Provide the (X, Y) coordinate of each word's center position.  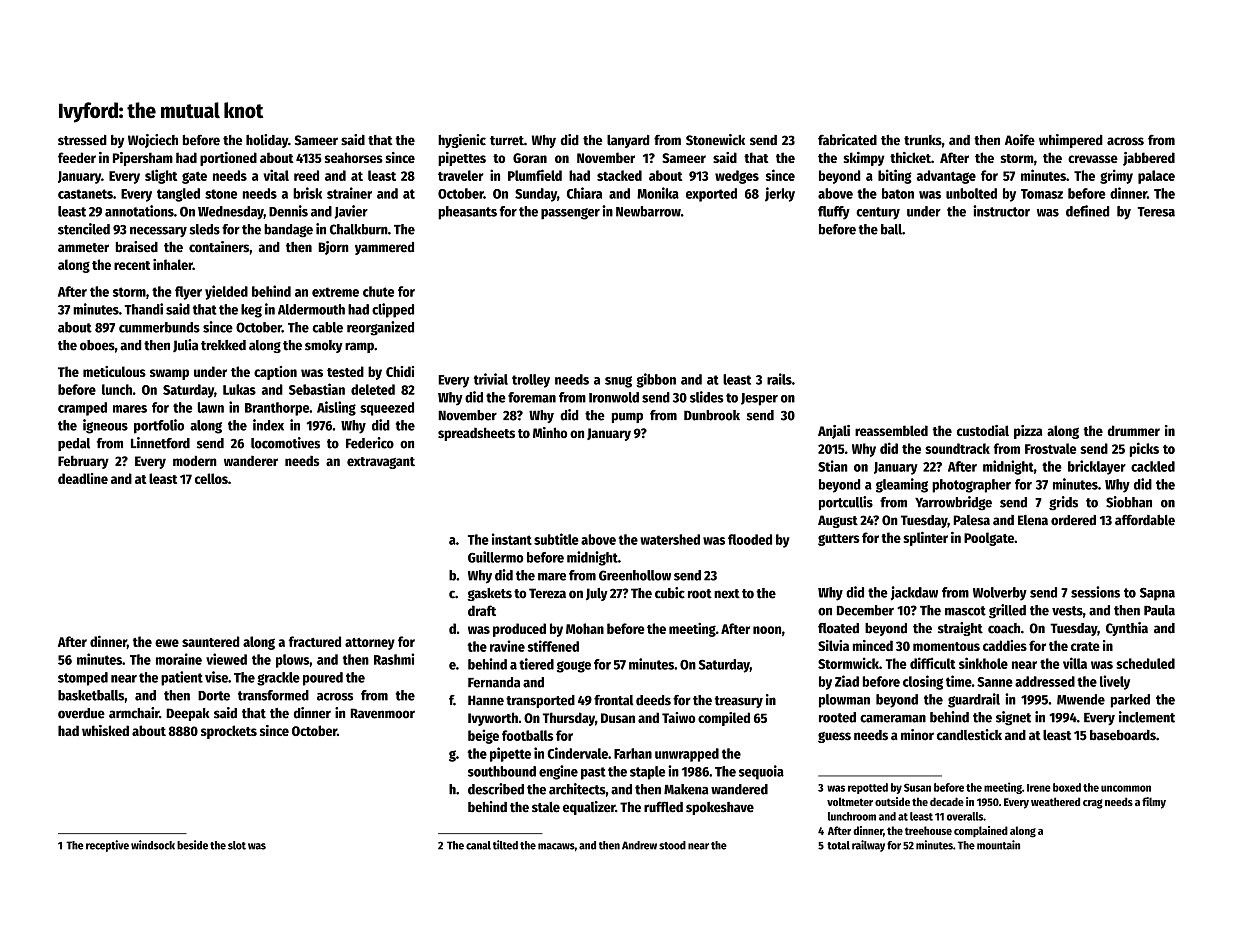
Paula (1159, 610)
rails (779, 379)
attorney (370, 644)
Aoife (1020, 140)
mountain (998, 845)
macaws (556, 846)
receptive (107, 846)
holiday (267, 141)
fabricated (847, 140)
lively (1115, 682)
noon (767, 630)
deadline (83, 478)
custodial (983, 430)
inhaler (173, 264)
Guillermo (495, 557)
